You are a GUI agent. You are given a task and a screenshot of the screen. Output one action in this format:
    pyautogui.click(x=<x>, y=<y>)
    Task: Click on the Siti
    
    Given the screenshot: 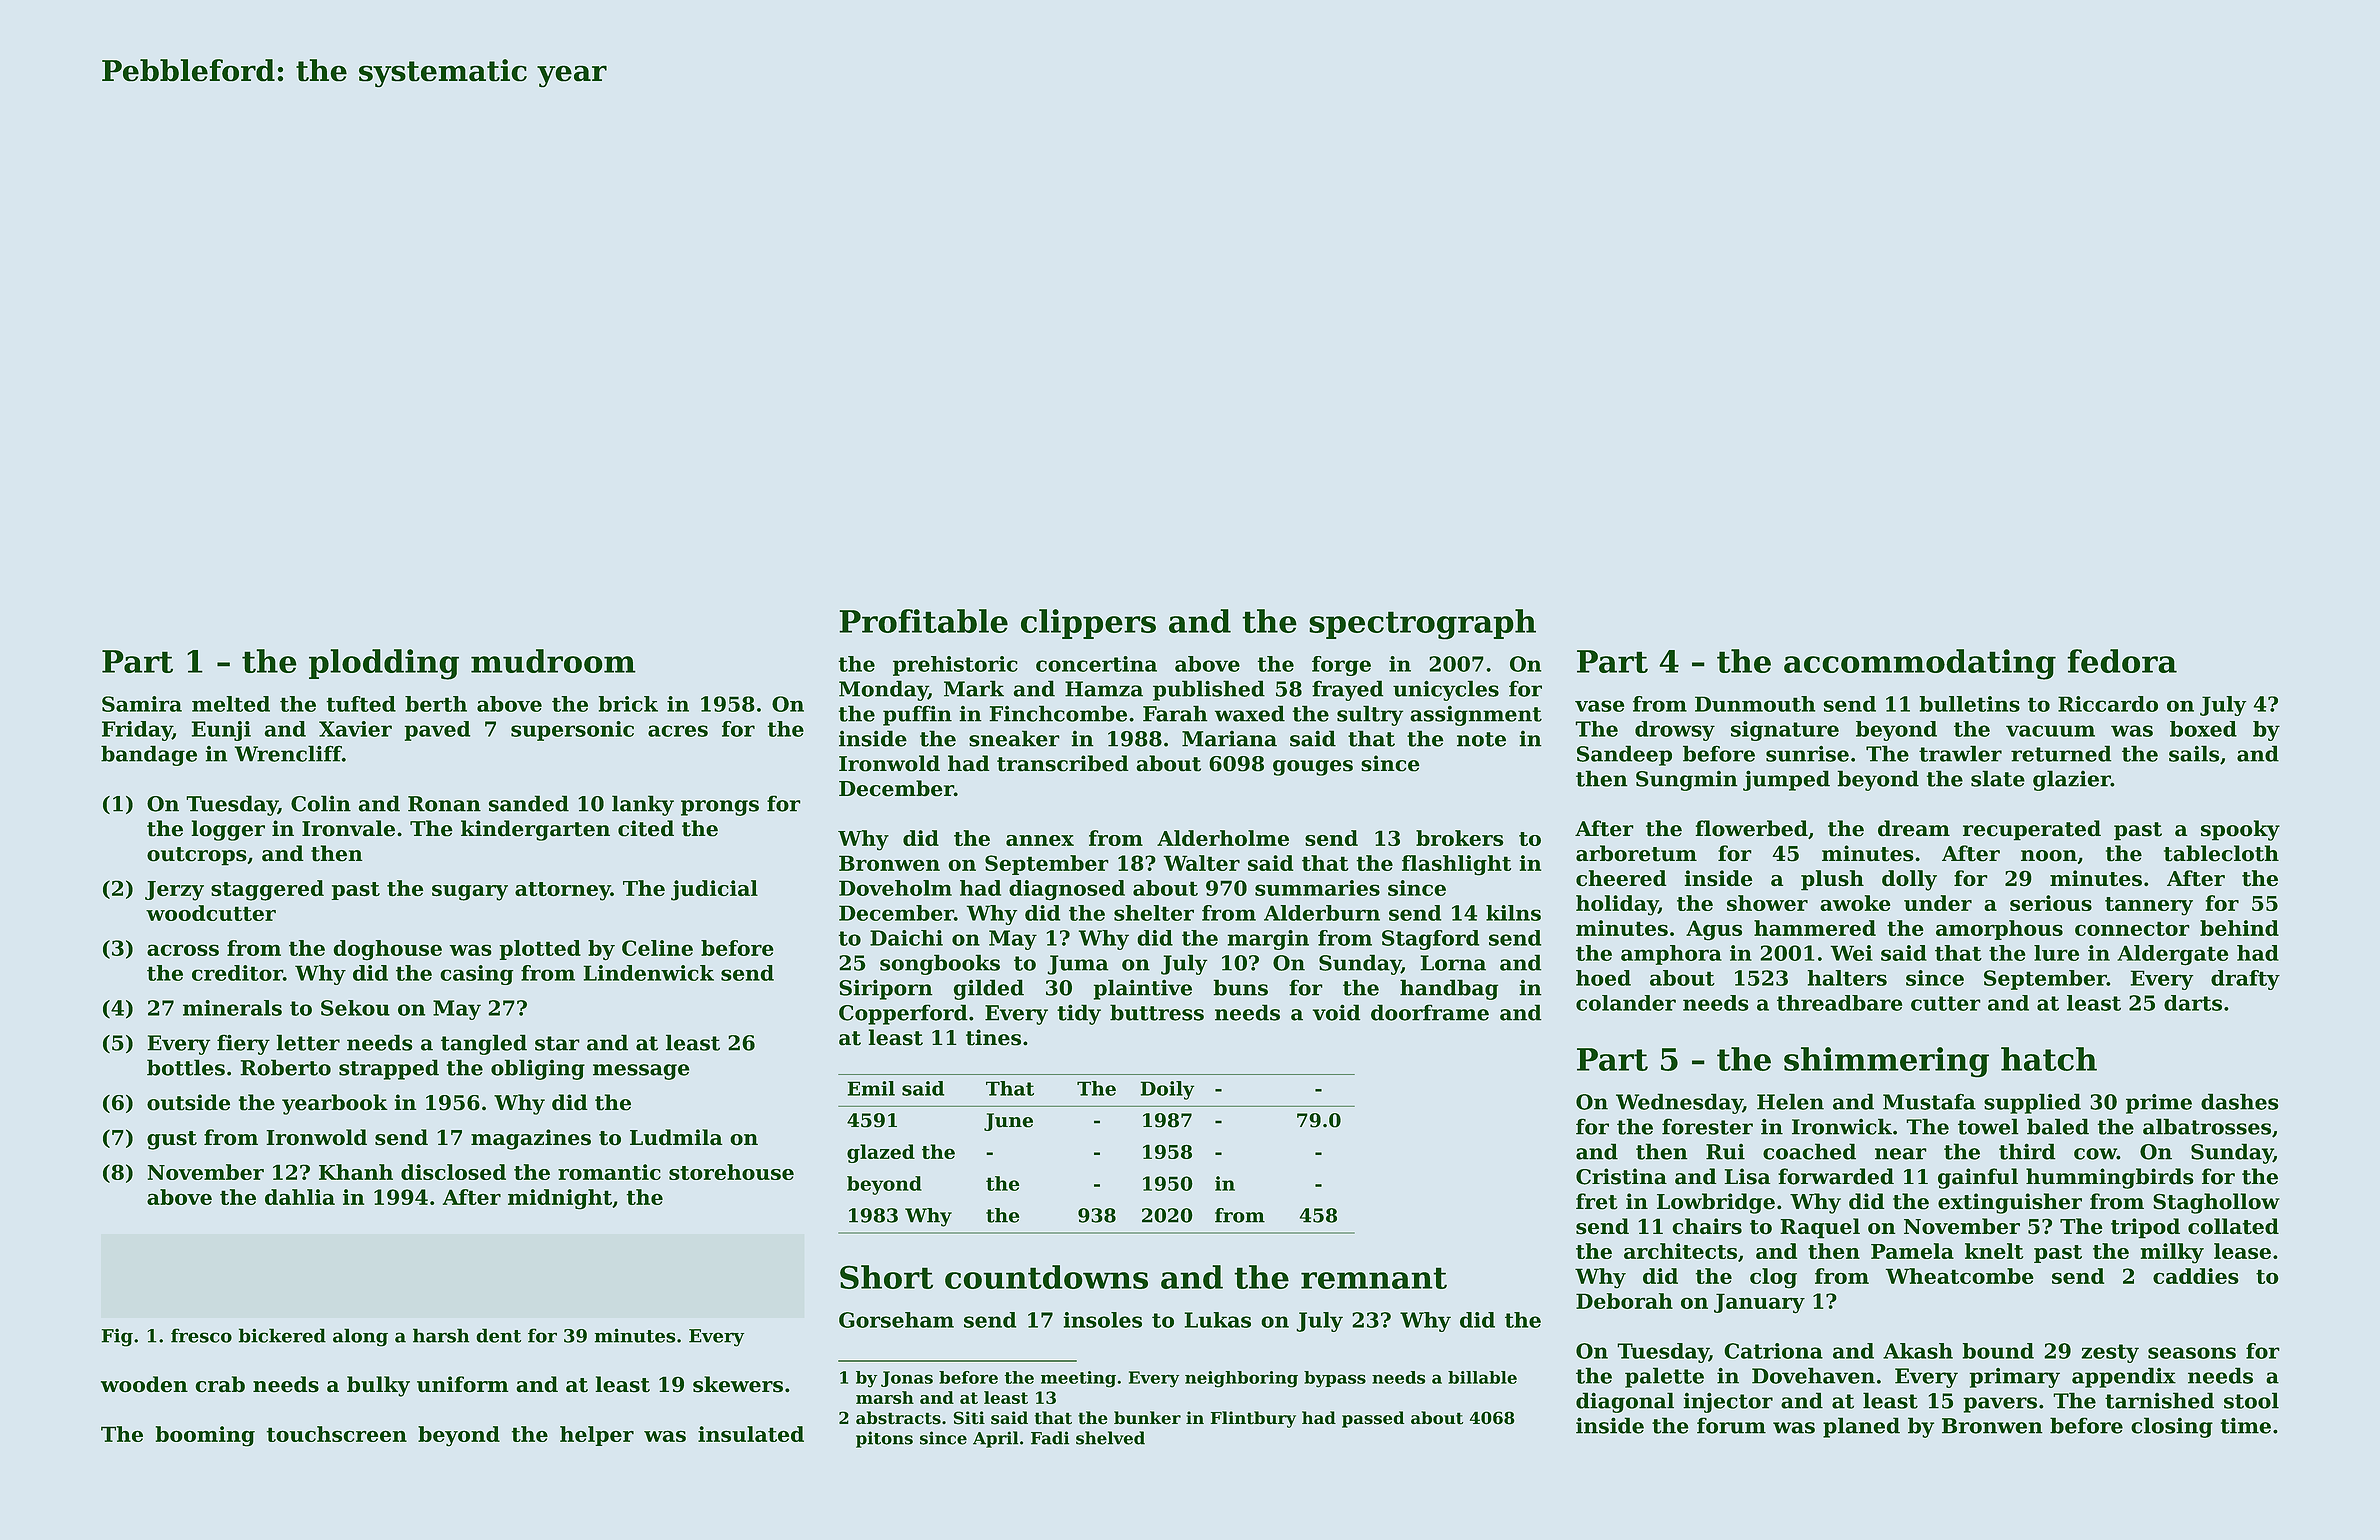 What is the action you would take?
    pyautogui.click(x=969, y=1418)
